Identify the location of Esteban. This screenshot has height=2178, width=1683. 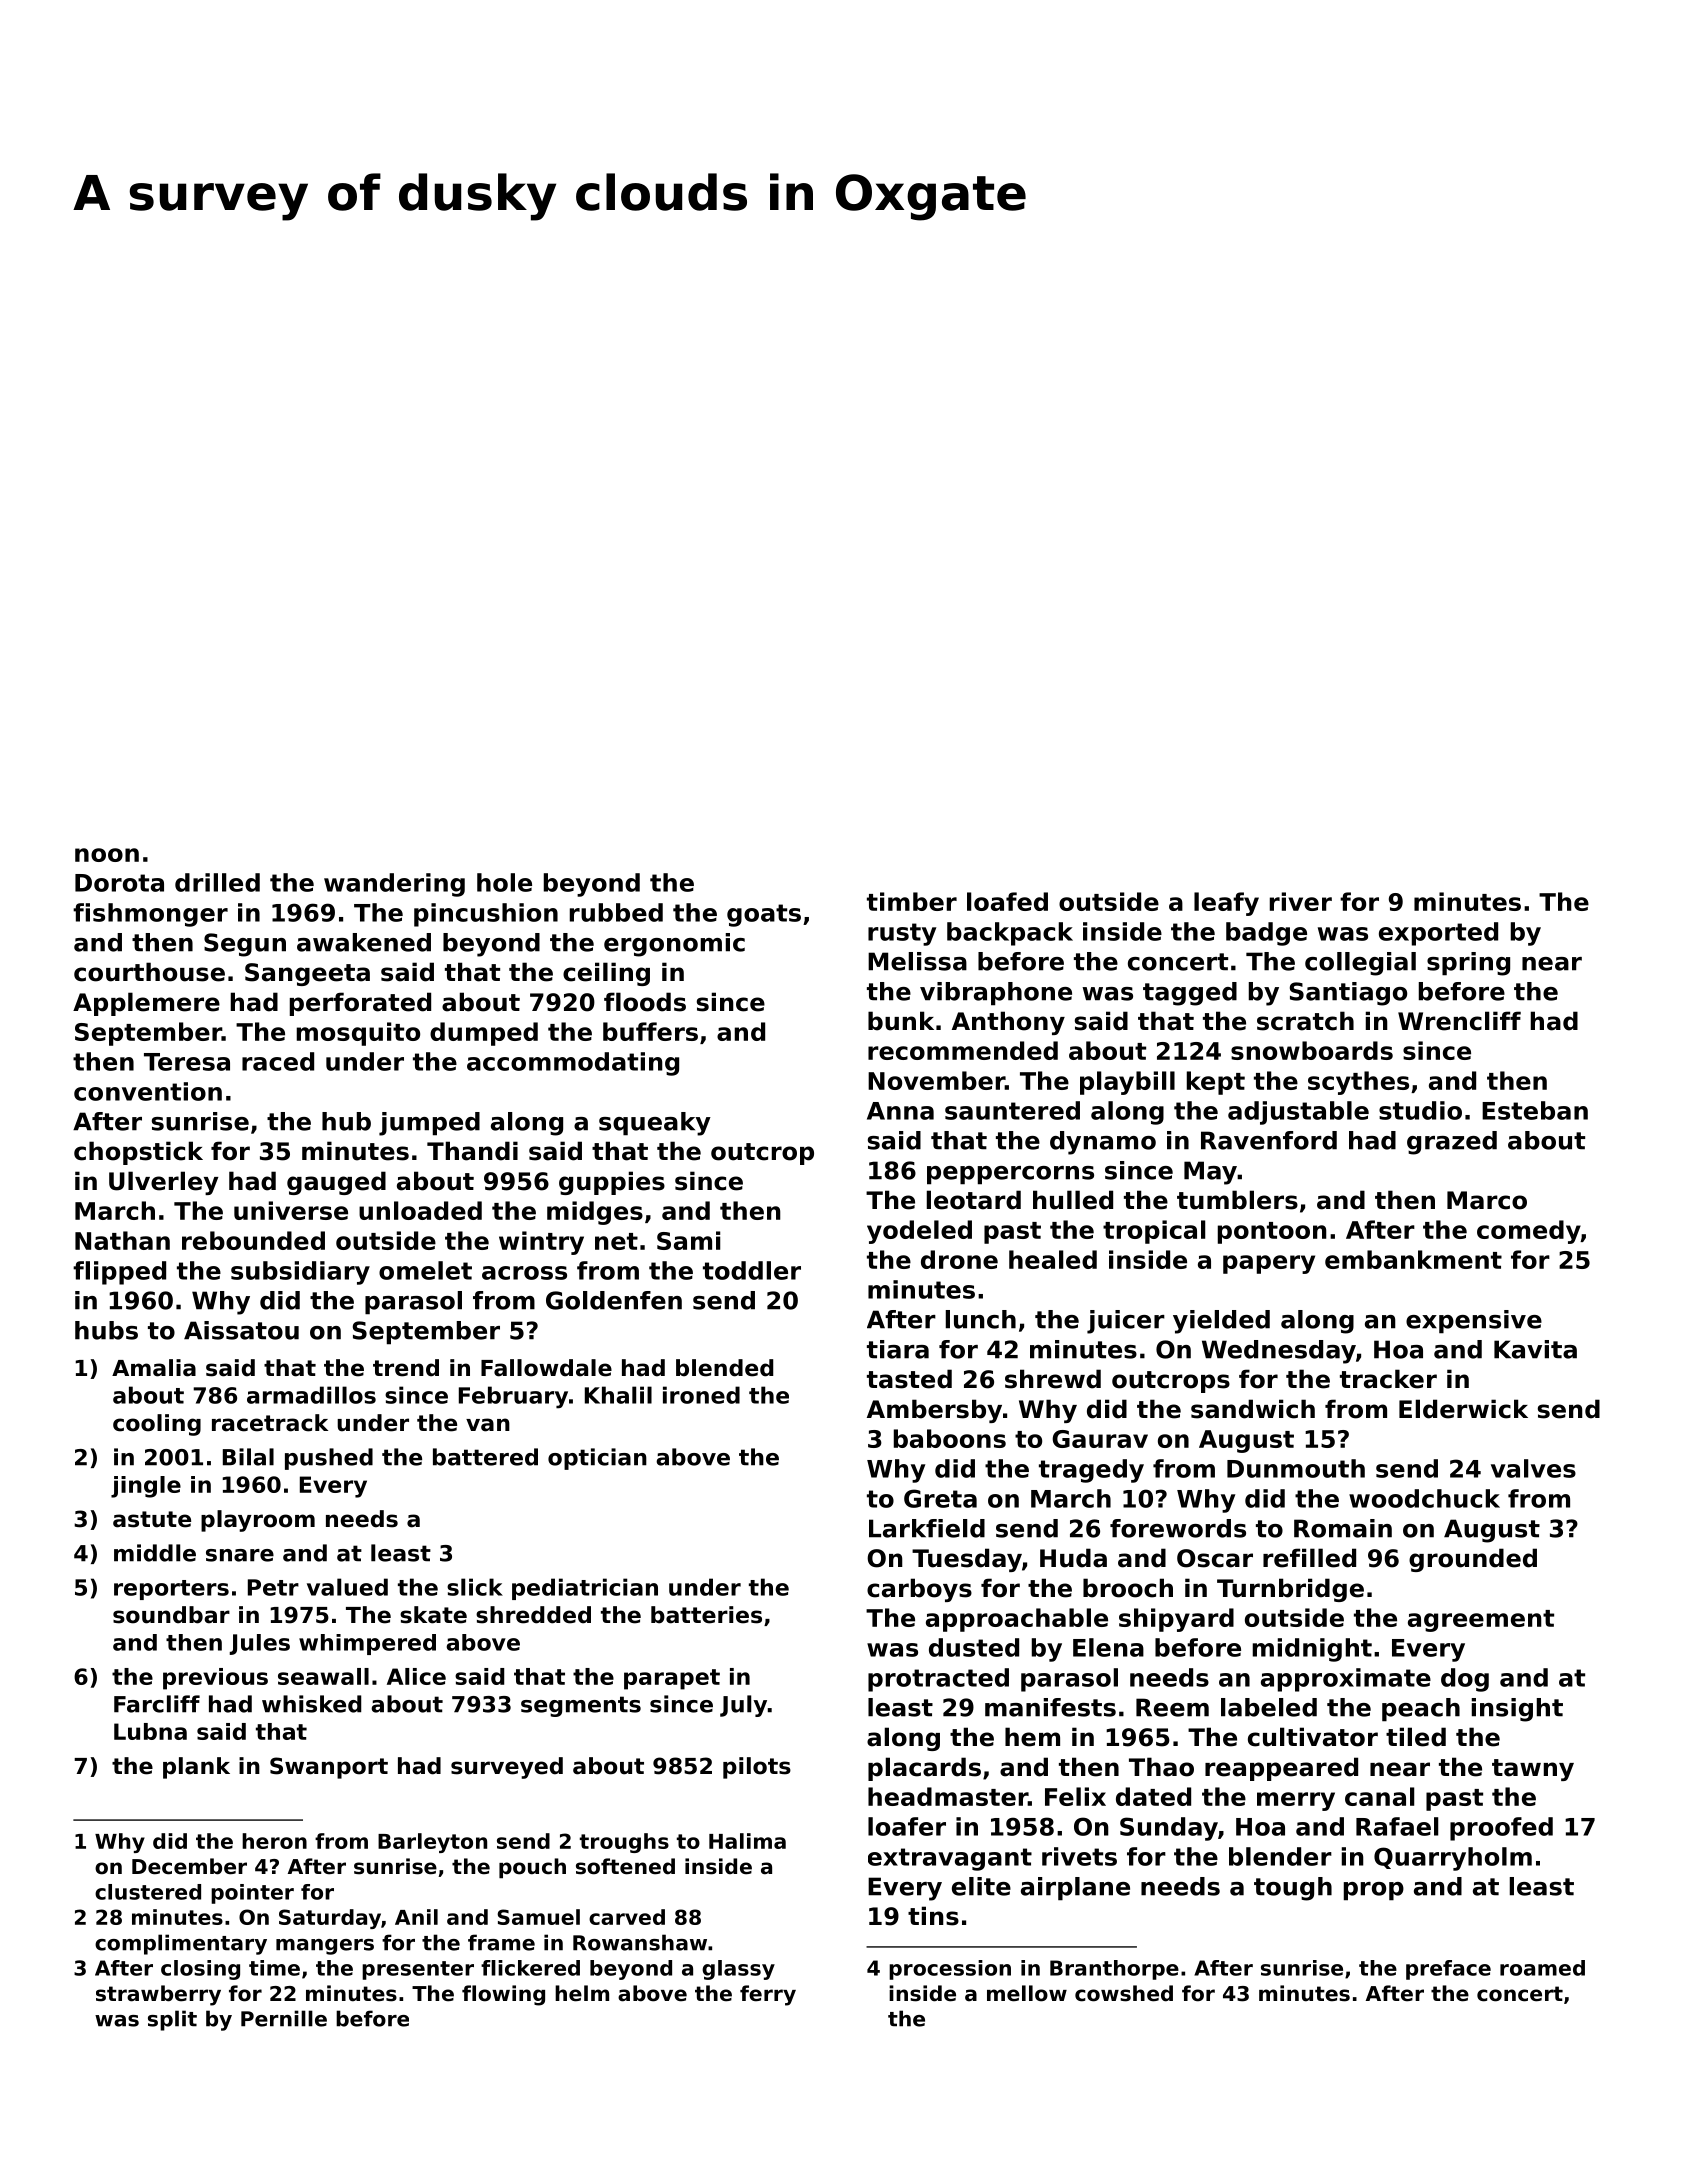
(1535, 1110).
